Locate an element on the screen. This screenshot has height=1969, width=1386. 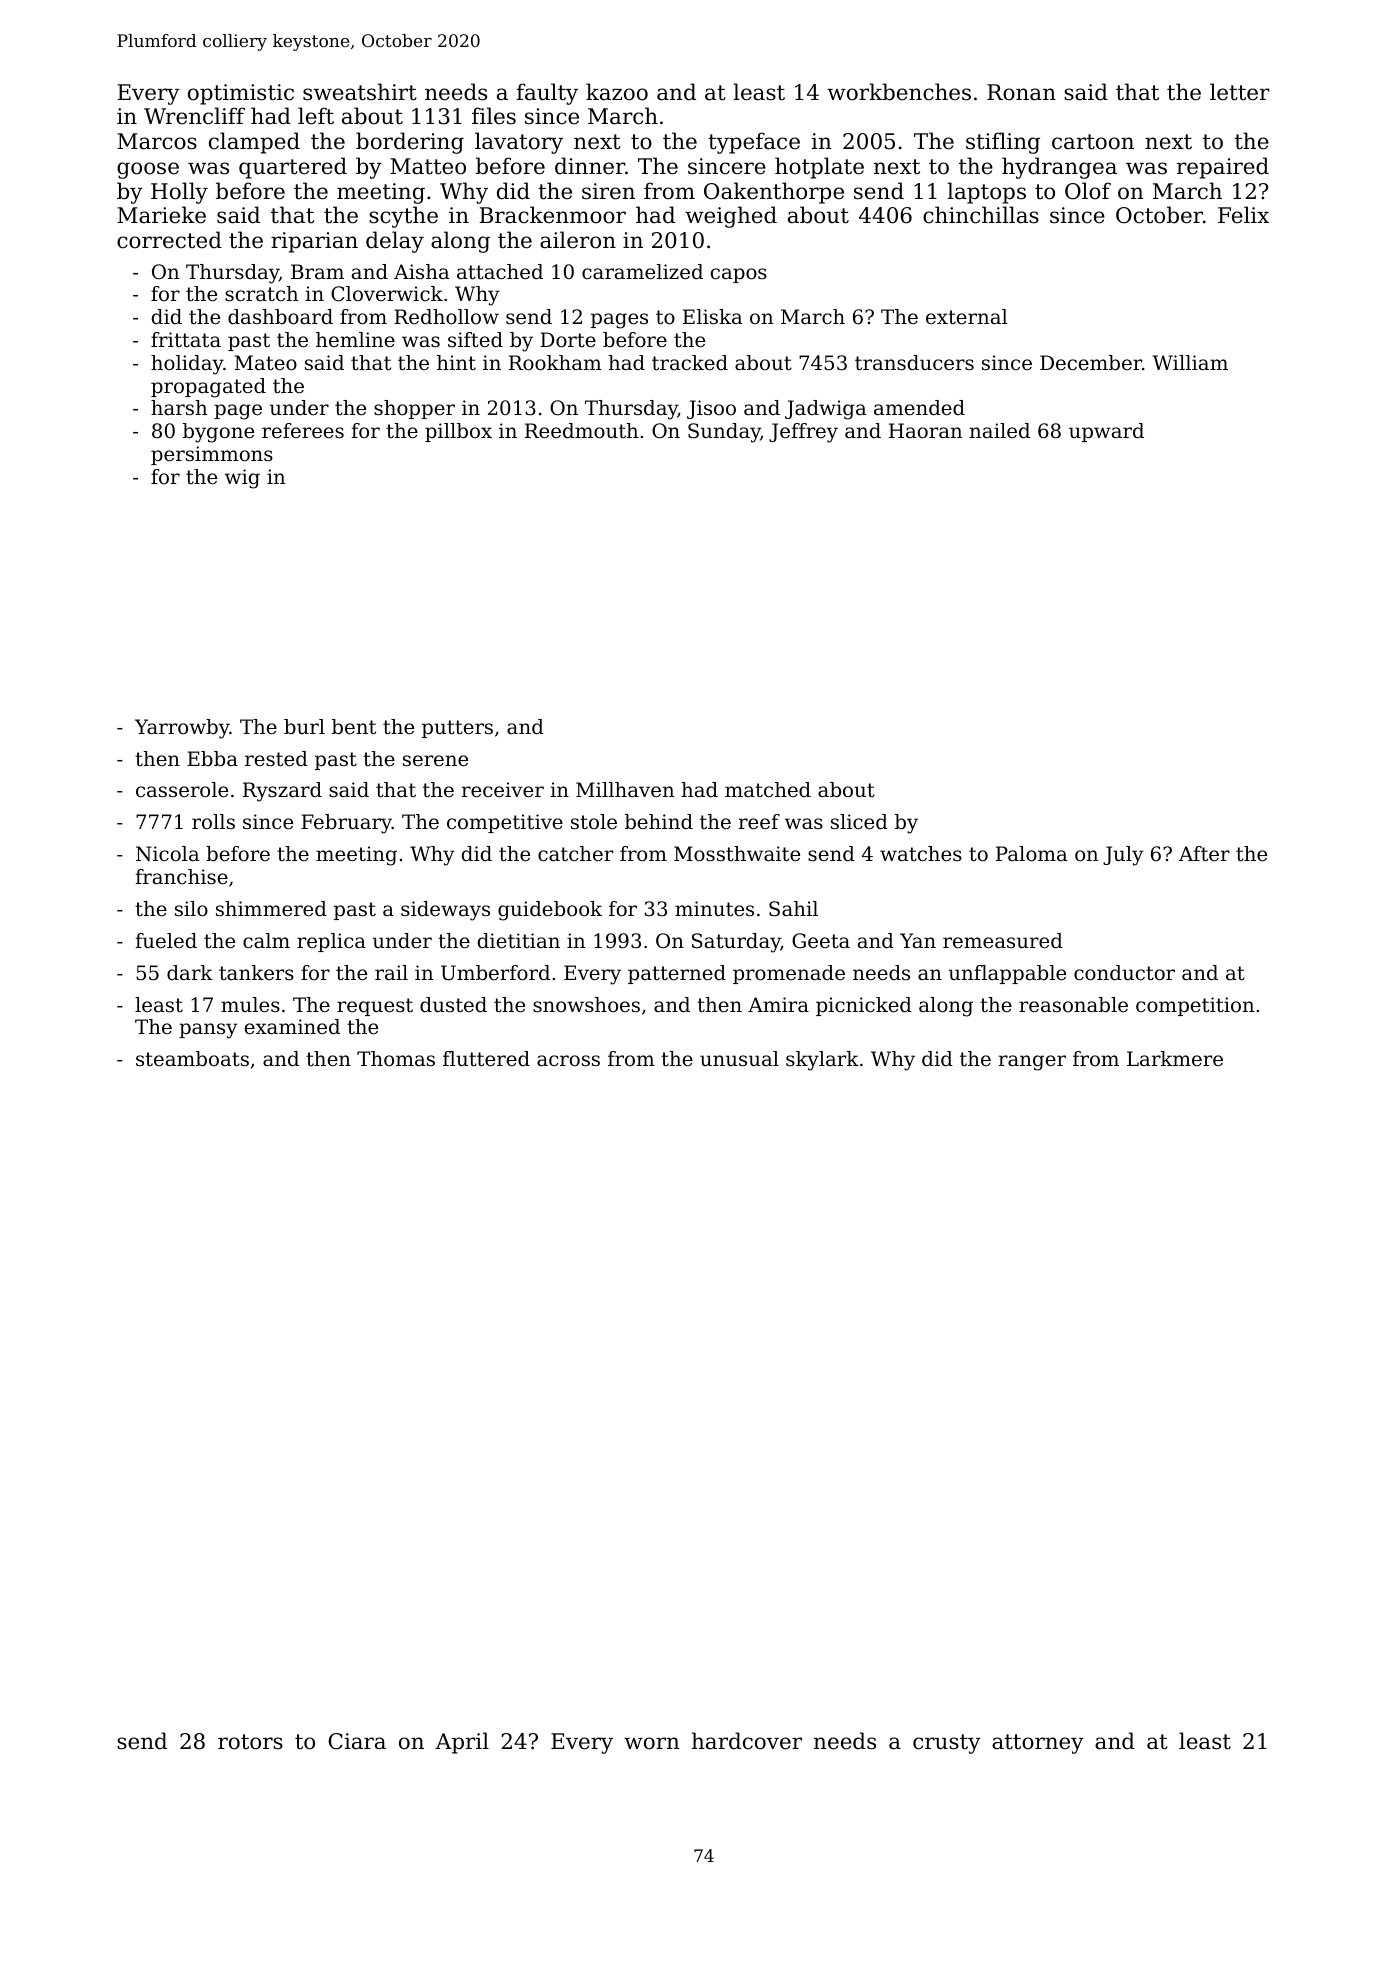
After is located at coordinates (1204, 853).
